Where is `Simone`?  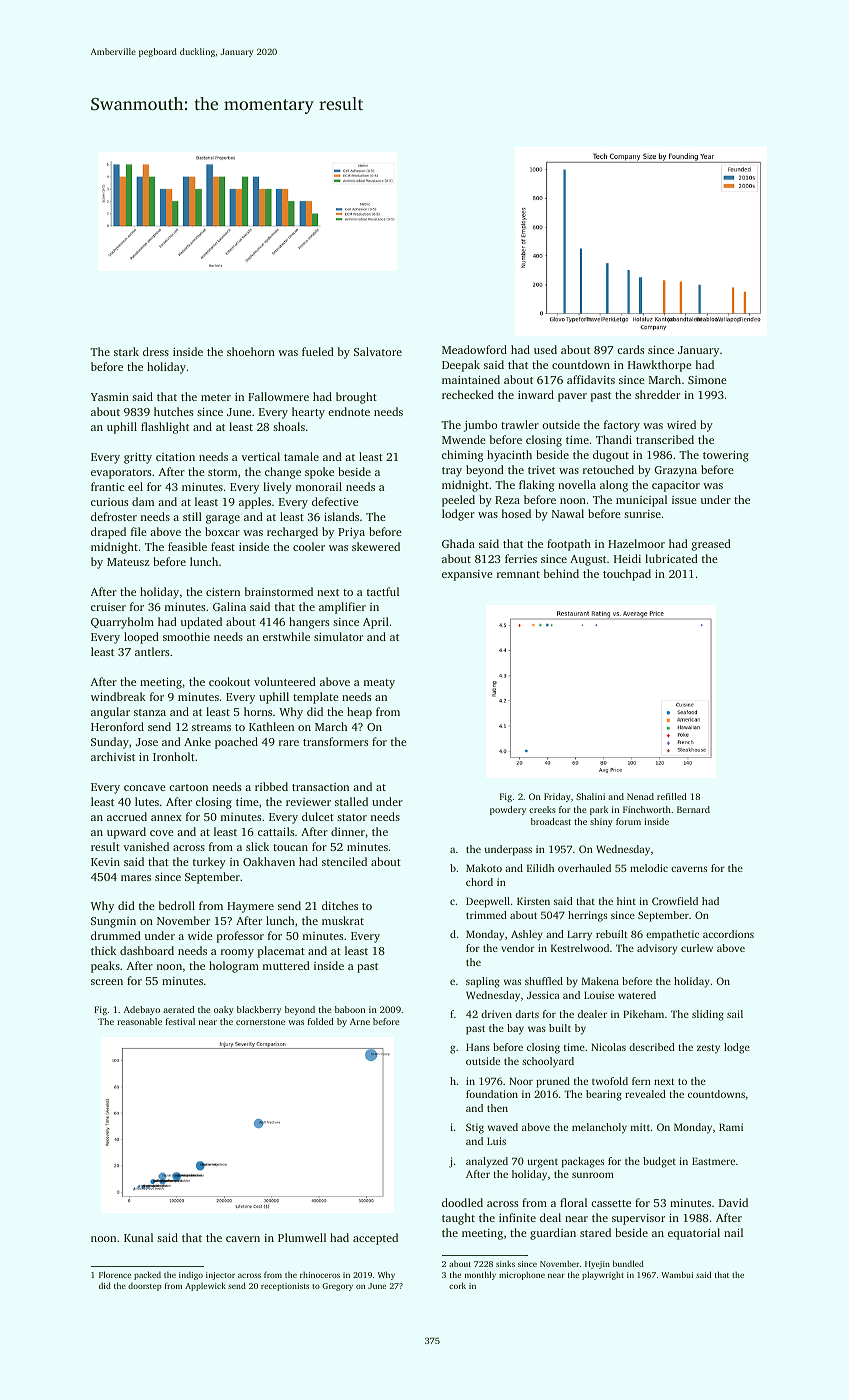 Simone is located at coordinates (707, 380).
